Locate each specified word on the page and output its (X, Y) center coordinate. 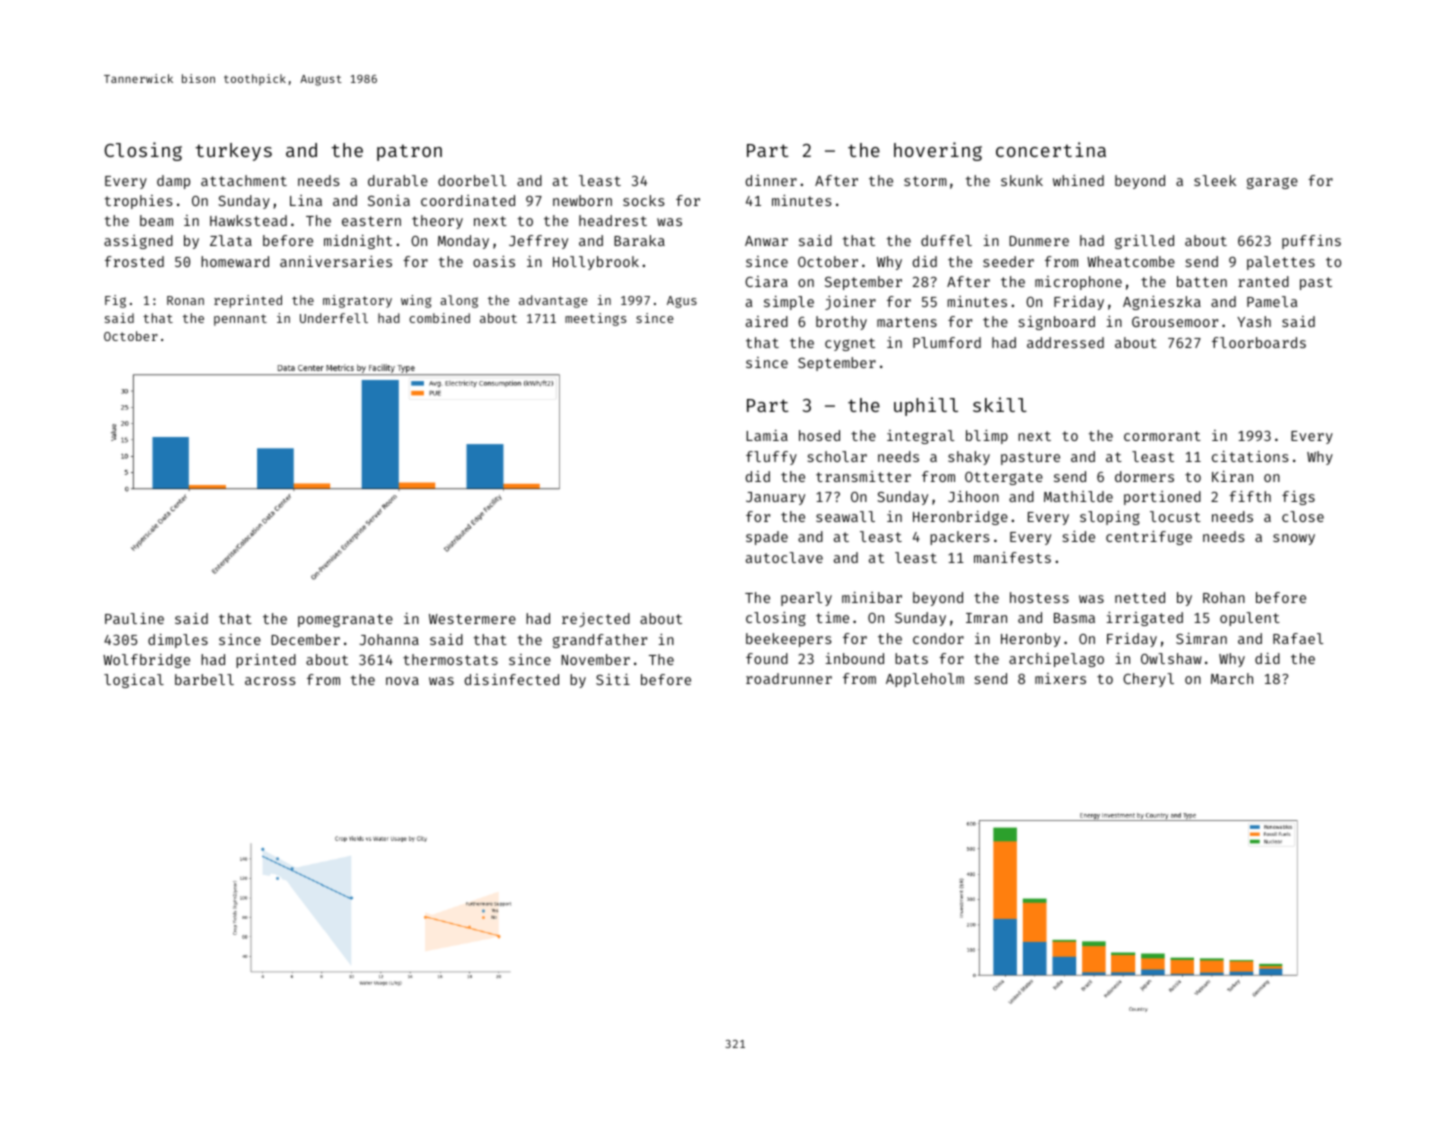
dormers (1144, 476)
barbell (204, 679)
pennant (240, 320)
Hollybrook (596, 263)
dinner (771, 180)
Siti (613, 679)
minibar (872, 597)
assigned (138, 242)
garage (1272, 183)
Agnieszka (1162, 303)
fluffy (771, 458)
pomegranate (345, 620)
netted (1140, 597)
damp (173, 182)
